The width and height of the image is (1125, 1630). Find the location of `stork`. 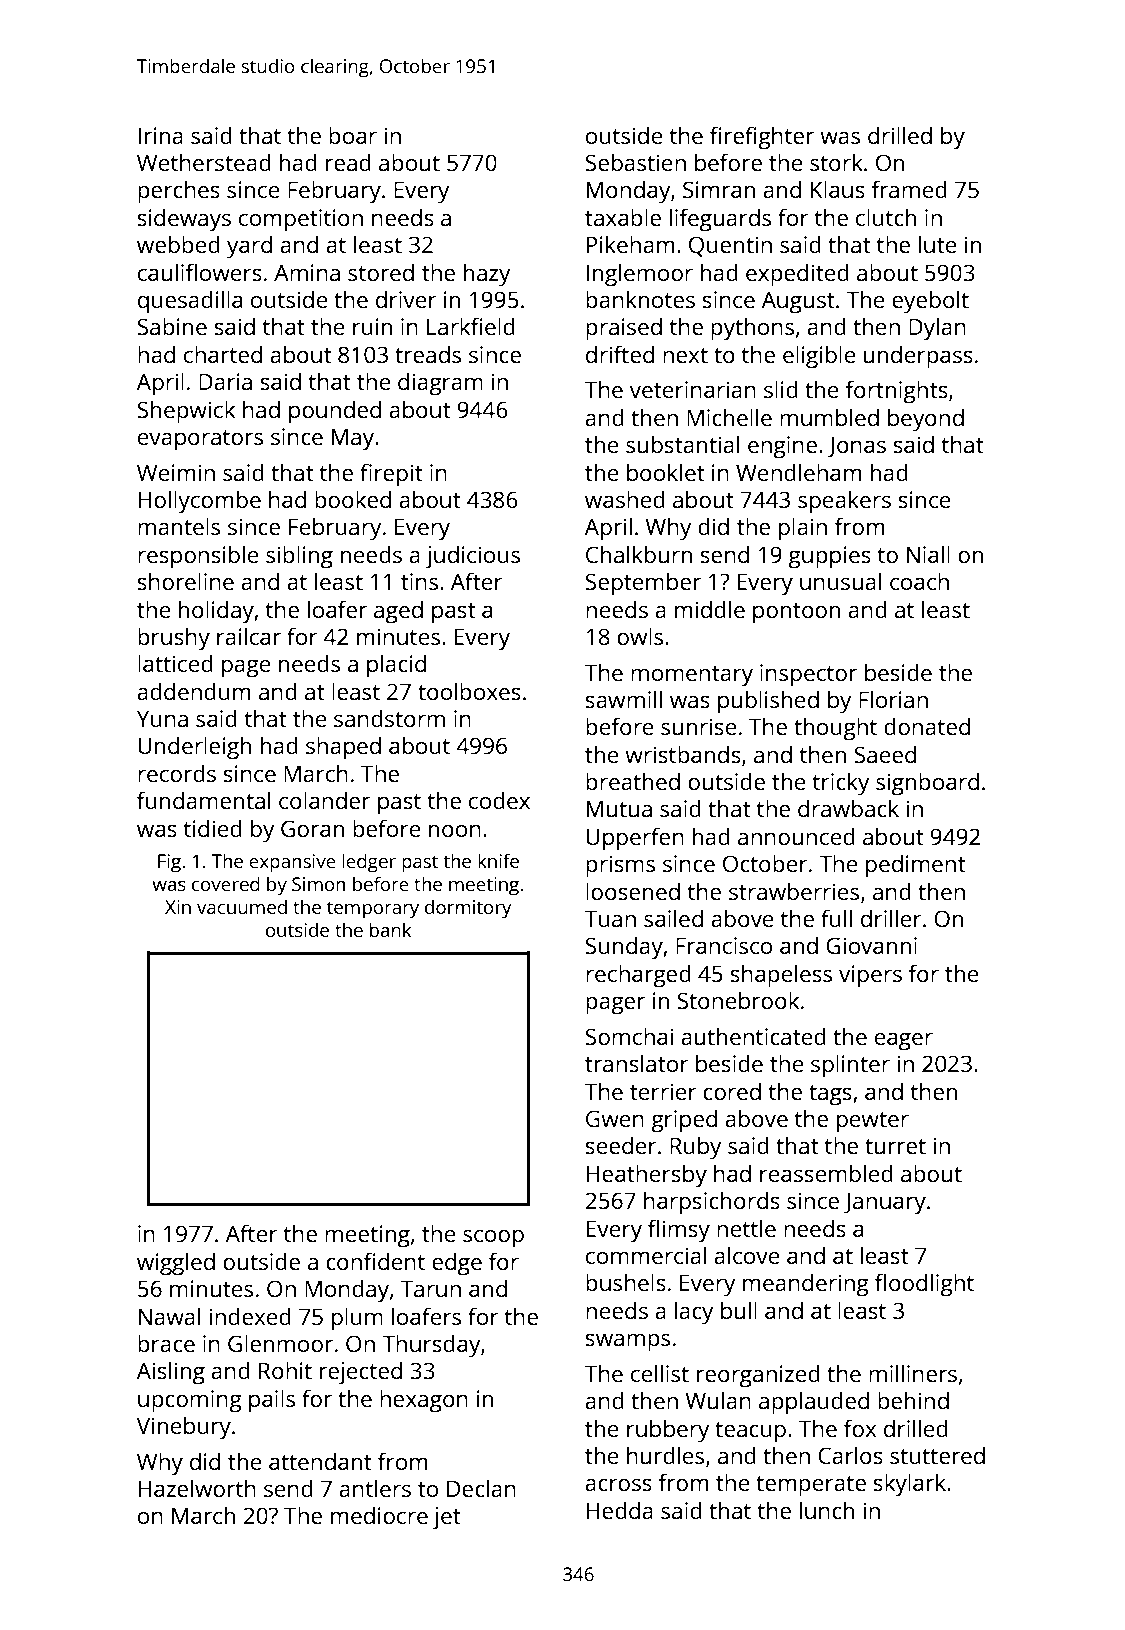

stork is located at coordinates (836, 162).
